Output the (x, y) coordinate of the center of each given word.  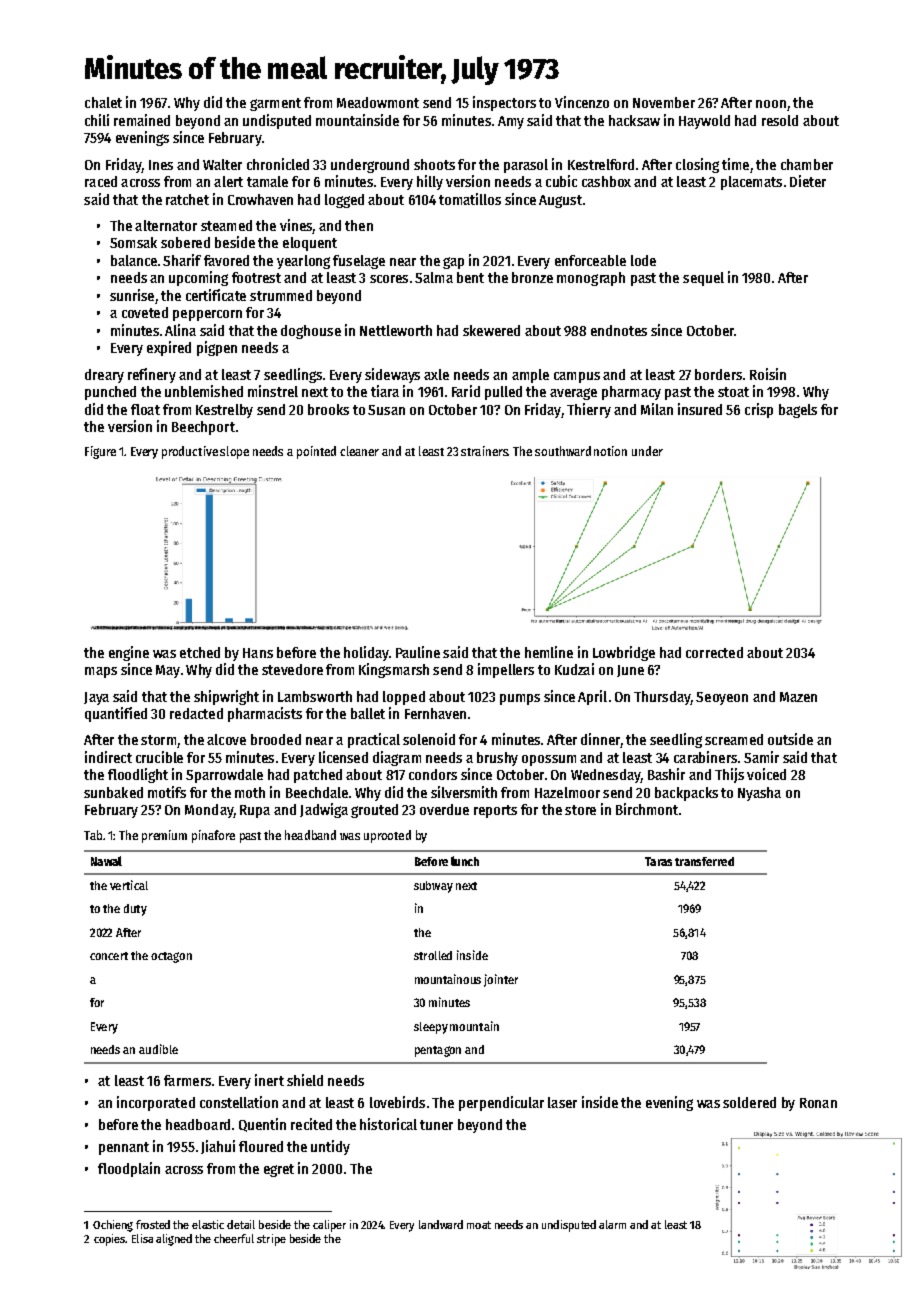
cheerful (234, 1238)
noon (771, 104)
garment (275, 104)
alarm (612, 1224)
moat (479, 1225)
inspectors (504, 103)
